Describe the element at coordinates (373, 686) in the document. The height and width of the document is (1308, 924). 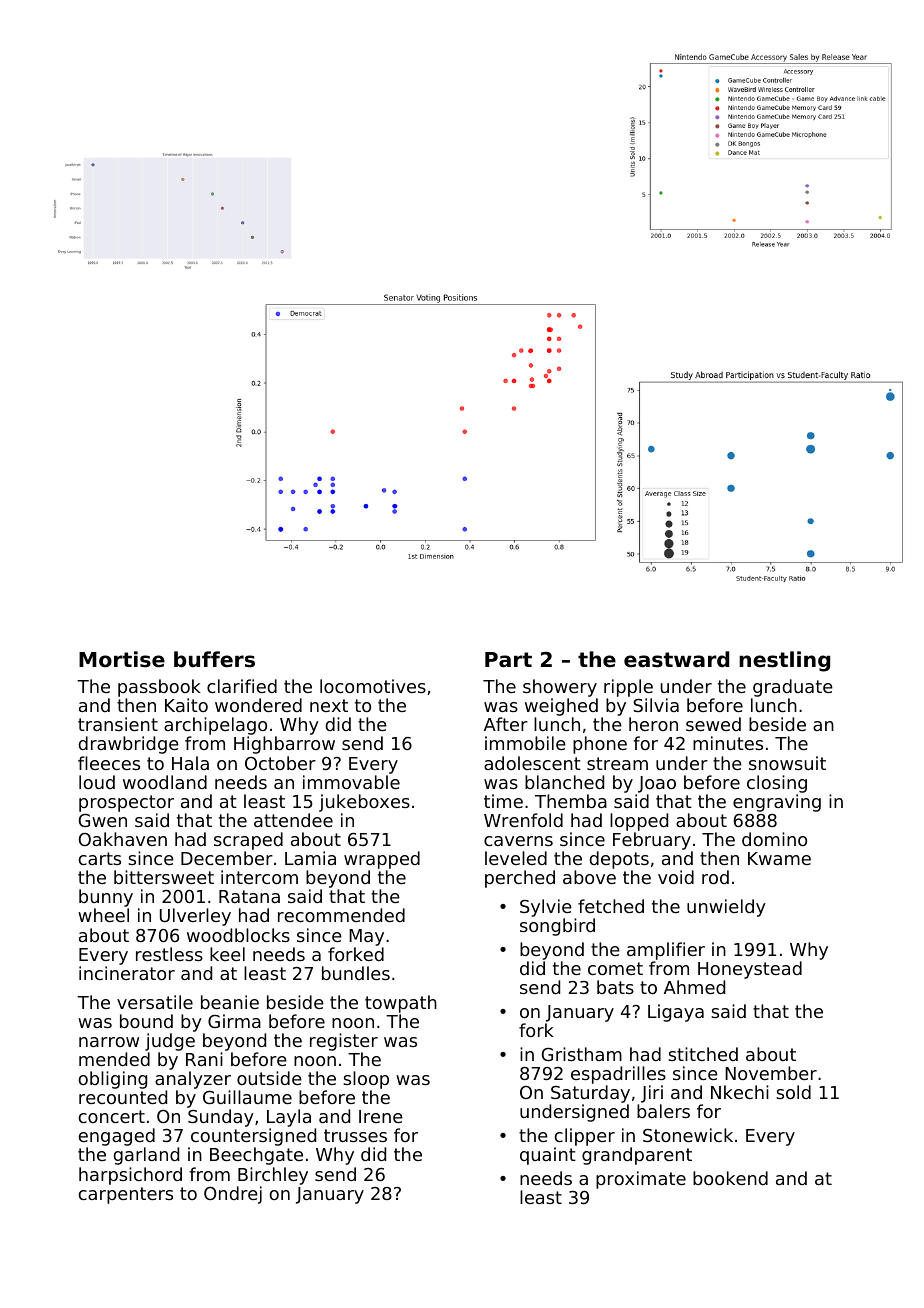
I see `locomotives` at that location.
